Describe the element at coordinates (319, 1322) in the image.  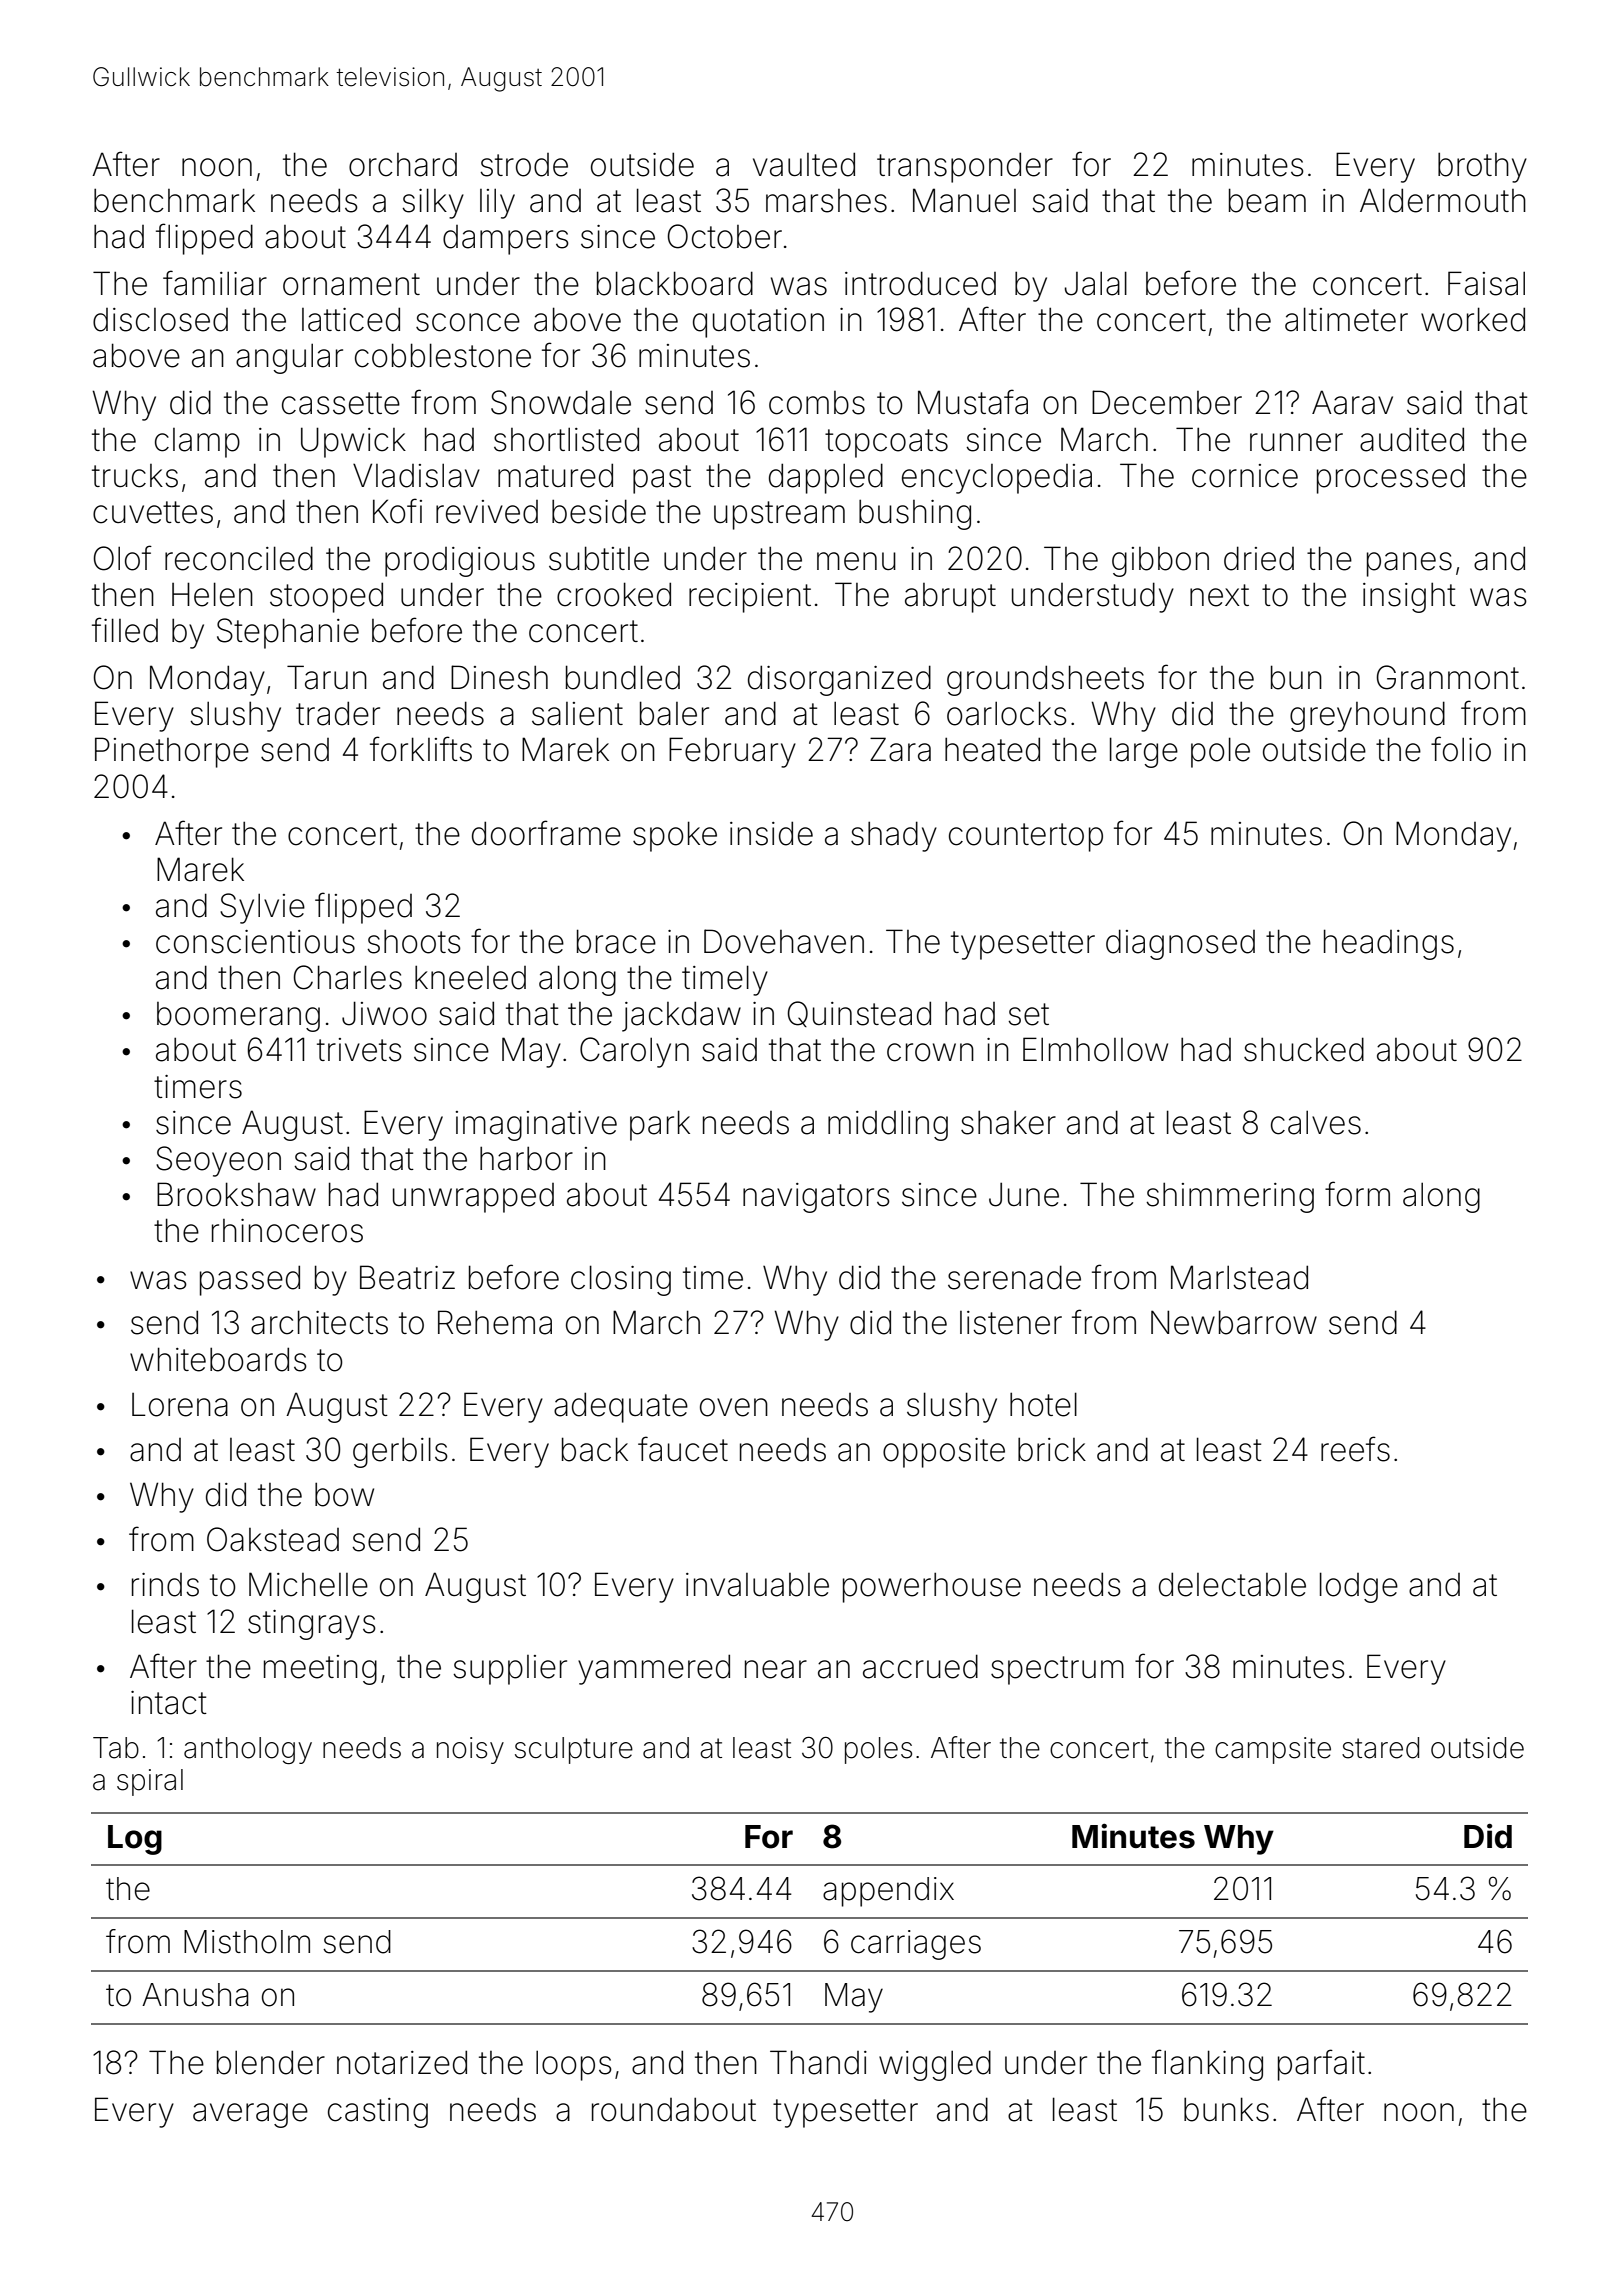
I see `architects` at that location.
